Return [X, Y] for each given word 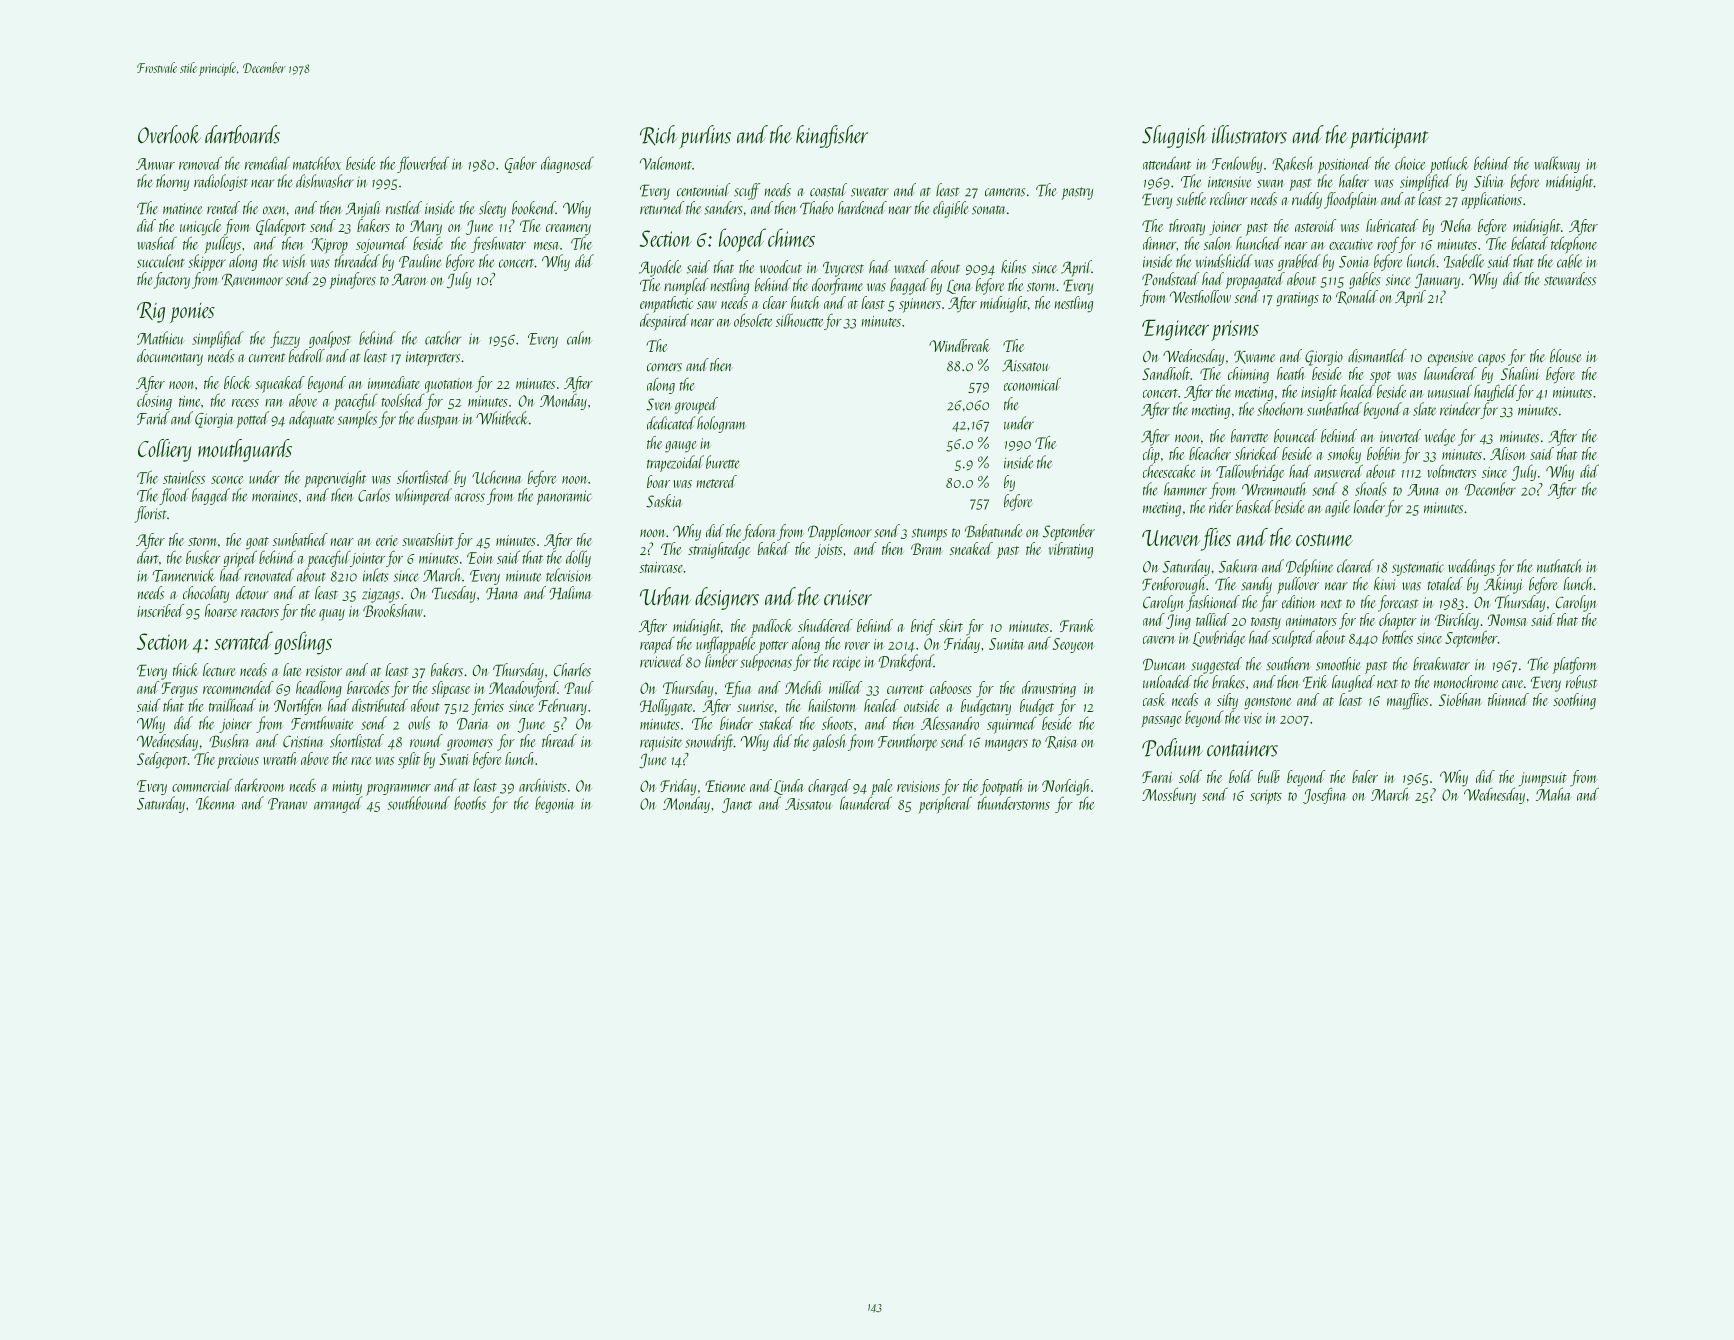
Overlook [169, 134]
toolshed [403, 400]
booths [470, 803]
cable [1569, 261]
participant [1389, 138]
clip [1151, 455]
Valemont [666, 163]
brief [923, 627]
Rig [151, 312]
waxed [911, 267]
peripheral [945, 805]
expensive [1450, 358]
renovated [269, 575]
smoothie [1338, 664]
